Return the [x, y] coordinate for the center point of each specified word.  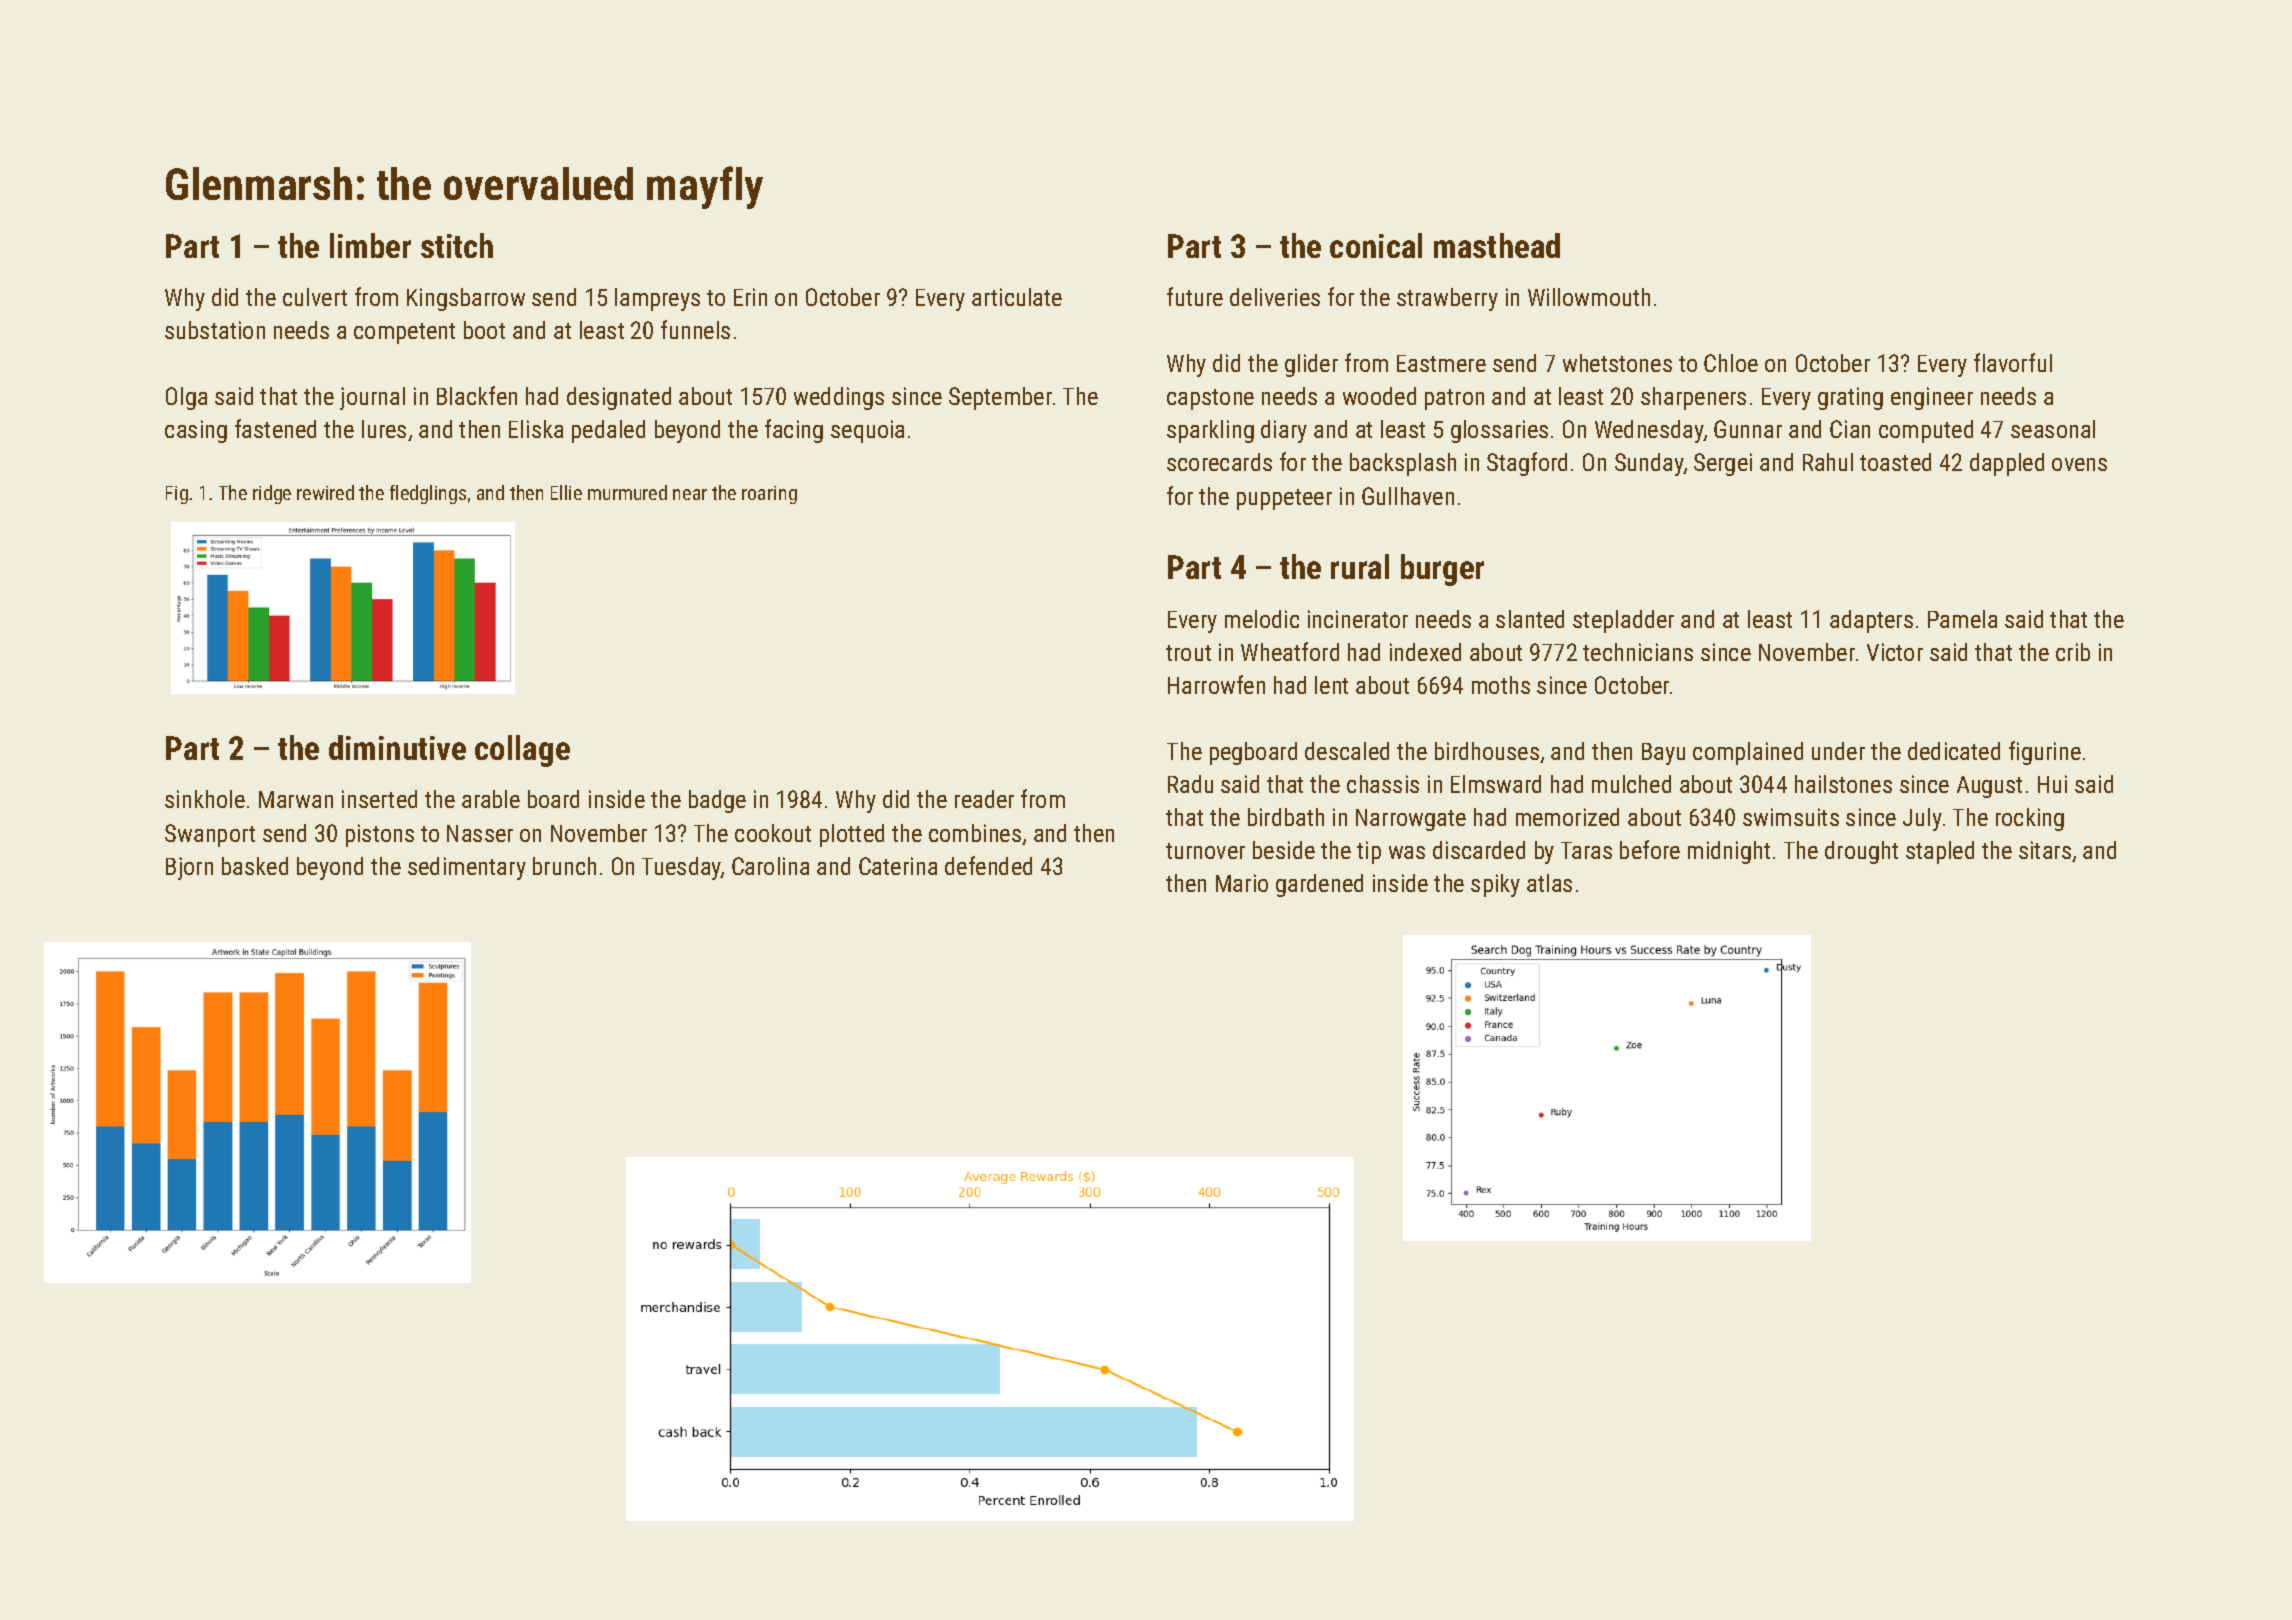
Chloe [1731, 363]
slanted [1530, 619]
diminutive [397, 747]
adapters [1871, 621]
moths [1501, 685]
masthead [1497, 245]
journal [372, 398]
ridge [272, 494]
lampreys [657, 299]
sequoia [867, 431]
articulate [1017, 297]
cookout [773, 833]
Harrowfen [1216, 684]
